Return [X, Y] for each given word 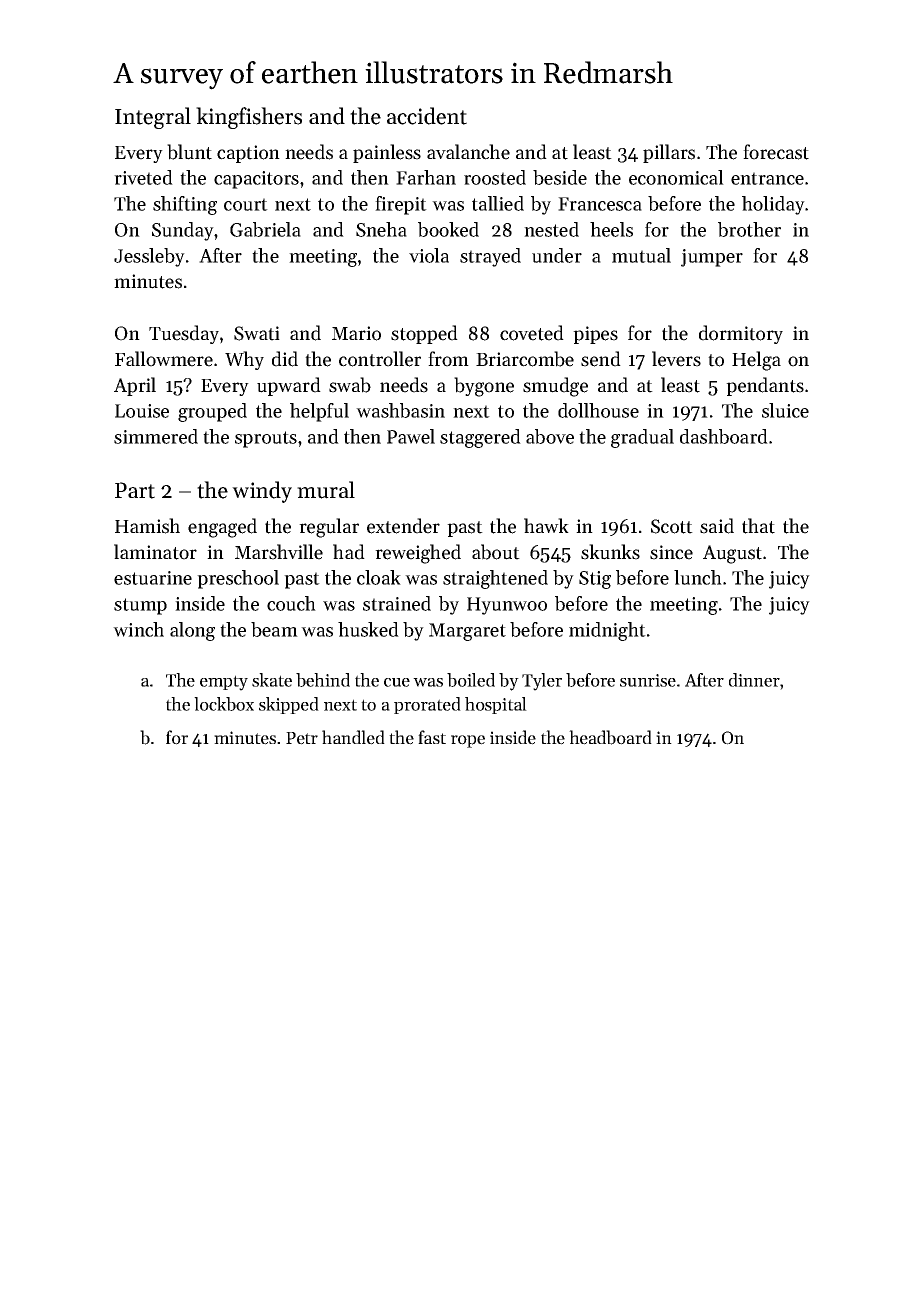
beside [560, 177]
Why [244, 360]
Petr [302, 738]
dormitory [741, 334]
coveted [532, 333]
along [192, 631]
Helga [756, 361]
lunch [698, 577]
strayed [490, 257]
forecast [776, 152]
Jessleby [149, 257]
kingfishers [249, 118]
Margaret [467, 632]
